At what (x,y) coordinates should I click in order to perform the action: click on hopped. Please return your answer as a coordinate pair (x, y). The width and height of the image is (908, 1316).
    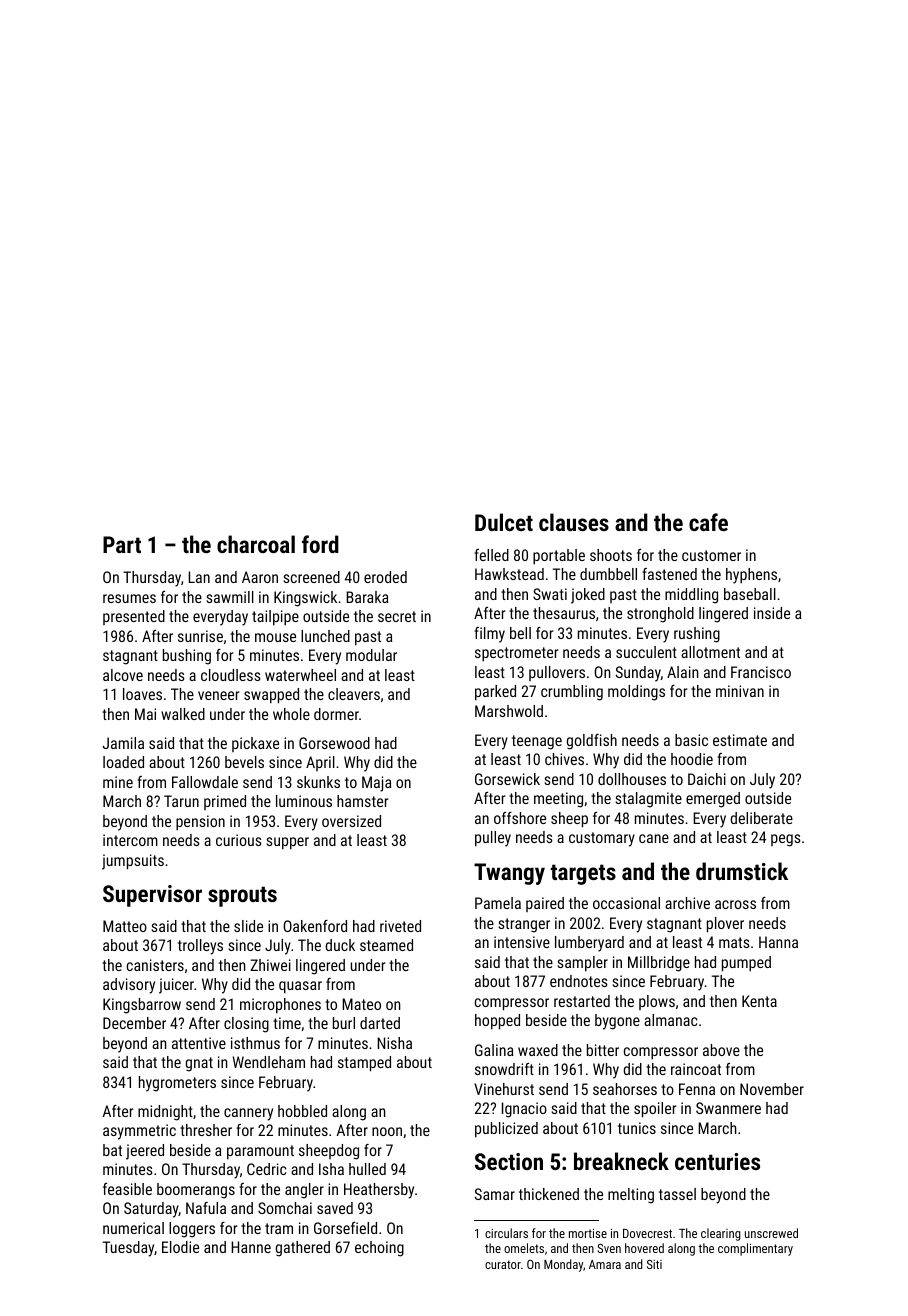
    Looking at the image, I should click on (497, 1022).
